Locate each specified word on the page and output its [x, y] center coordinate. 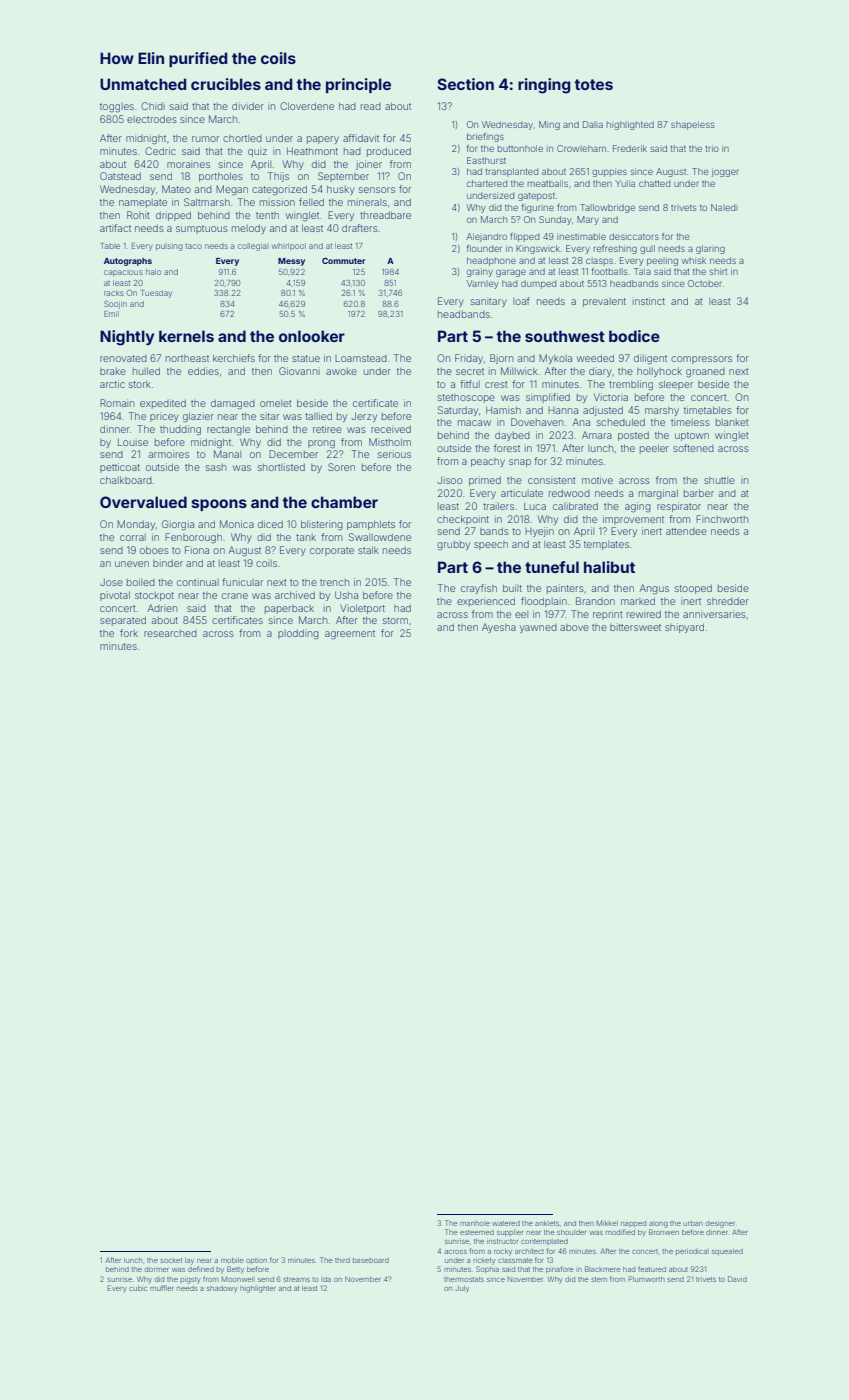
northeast [187, 358]
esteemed [477, 1232]
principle [358, 85]
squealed [727, 1252]
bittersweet [635, 627]
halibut [609, 567]
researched [170, 633]
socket [171, 1260]
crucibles [226, 84]
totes [593, 84]
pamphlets [371, 525]
